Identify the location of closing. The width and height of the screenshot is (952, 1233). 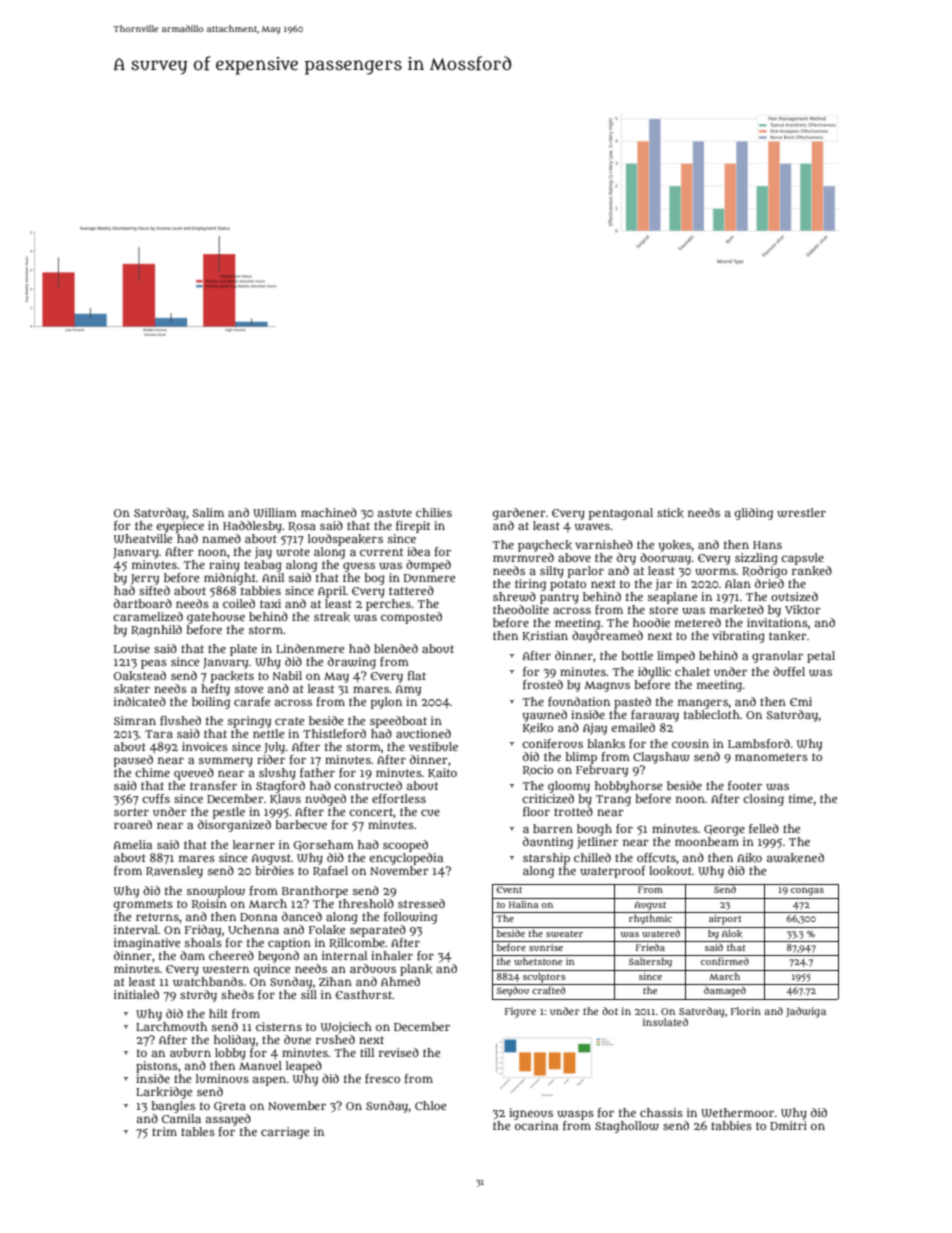
(763, 800).
